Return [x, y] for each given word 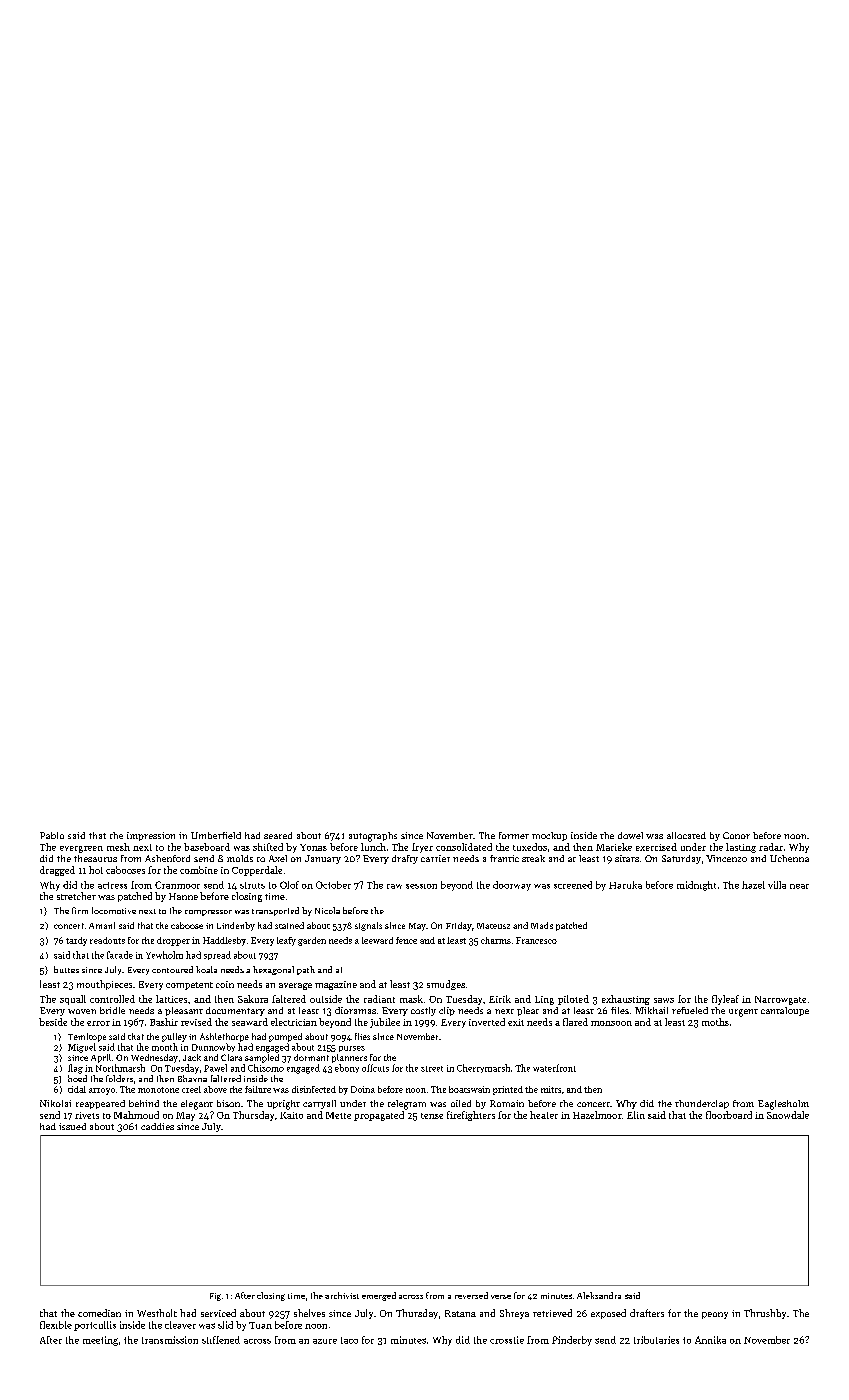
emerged [379, 1296]
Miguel [82, 1048]
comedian [99, 1313]
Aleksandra [599, 1295]
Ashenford [167, 858]
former [514, 835]
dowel [630, 835]
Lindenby [236, 926]
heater [544, 1115]
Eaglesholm [783, 1105]
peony [715, 1315]
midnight [696, 886]
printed [508, 1090]
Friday [459, 926]
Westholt [157, 1313]
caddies [157, 1126]
